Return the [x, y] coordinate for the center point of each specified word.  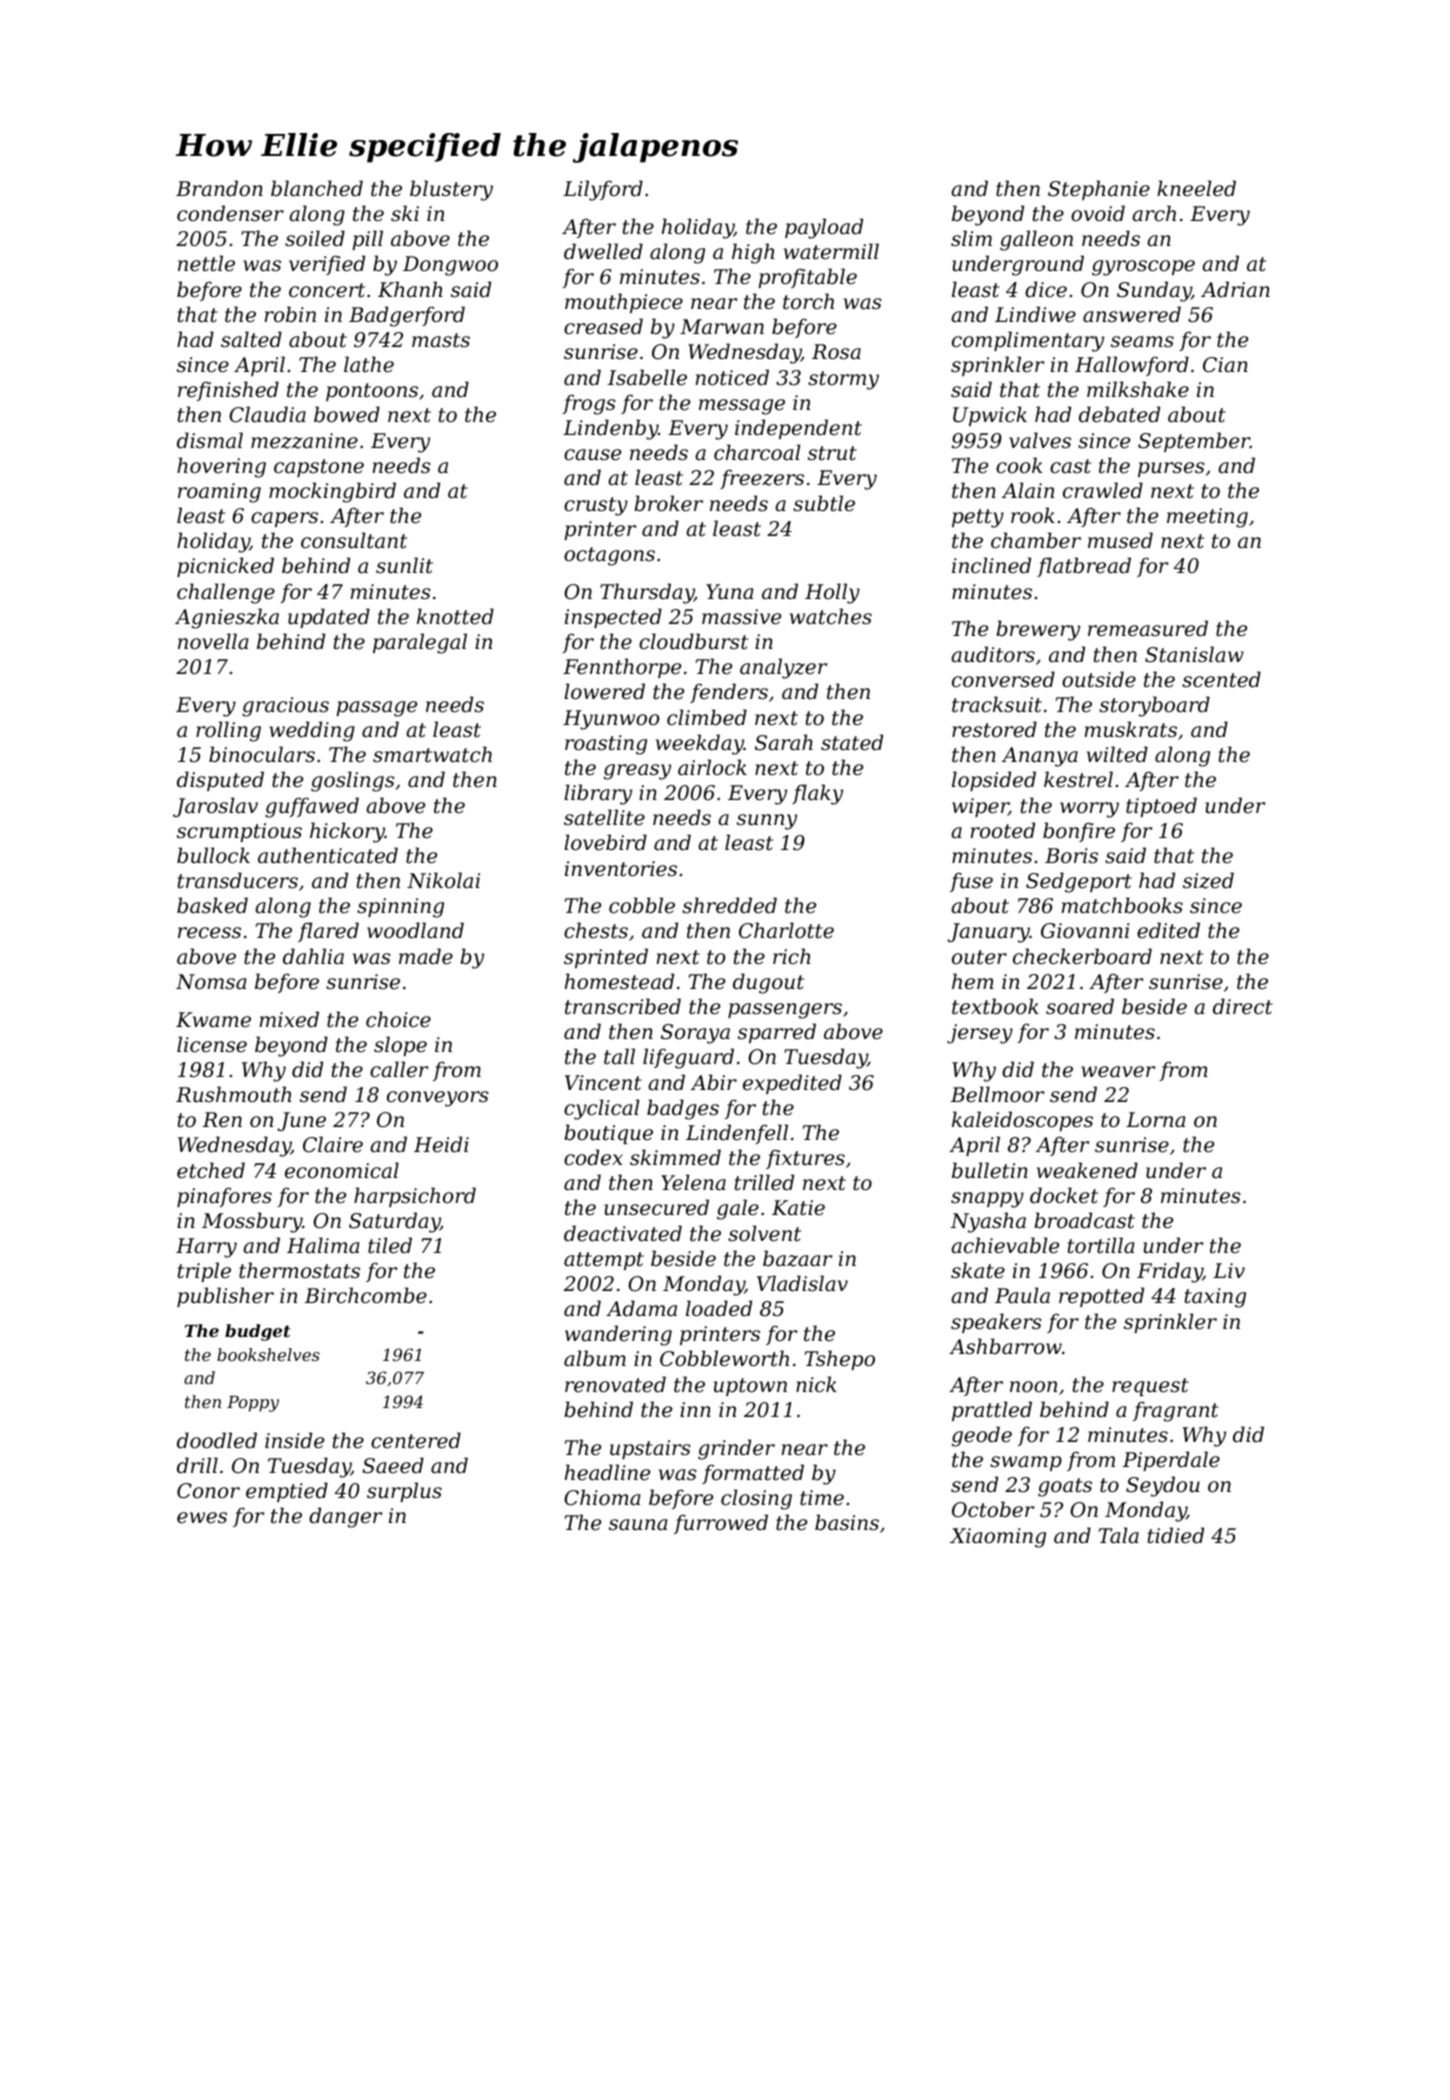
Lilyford [603, 190]
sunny [767, 822]
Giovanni [1085, 931]
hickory [347, 832]
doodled [217, 1440]
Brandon [219, 188]
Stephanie [1099, 190]
